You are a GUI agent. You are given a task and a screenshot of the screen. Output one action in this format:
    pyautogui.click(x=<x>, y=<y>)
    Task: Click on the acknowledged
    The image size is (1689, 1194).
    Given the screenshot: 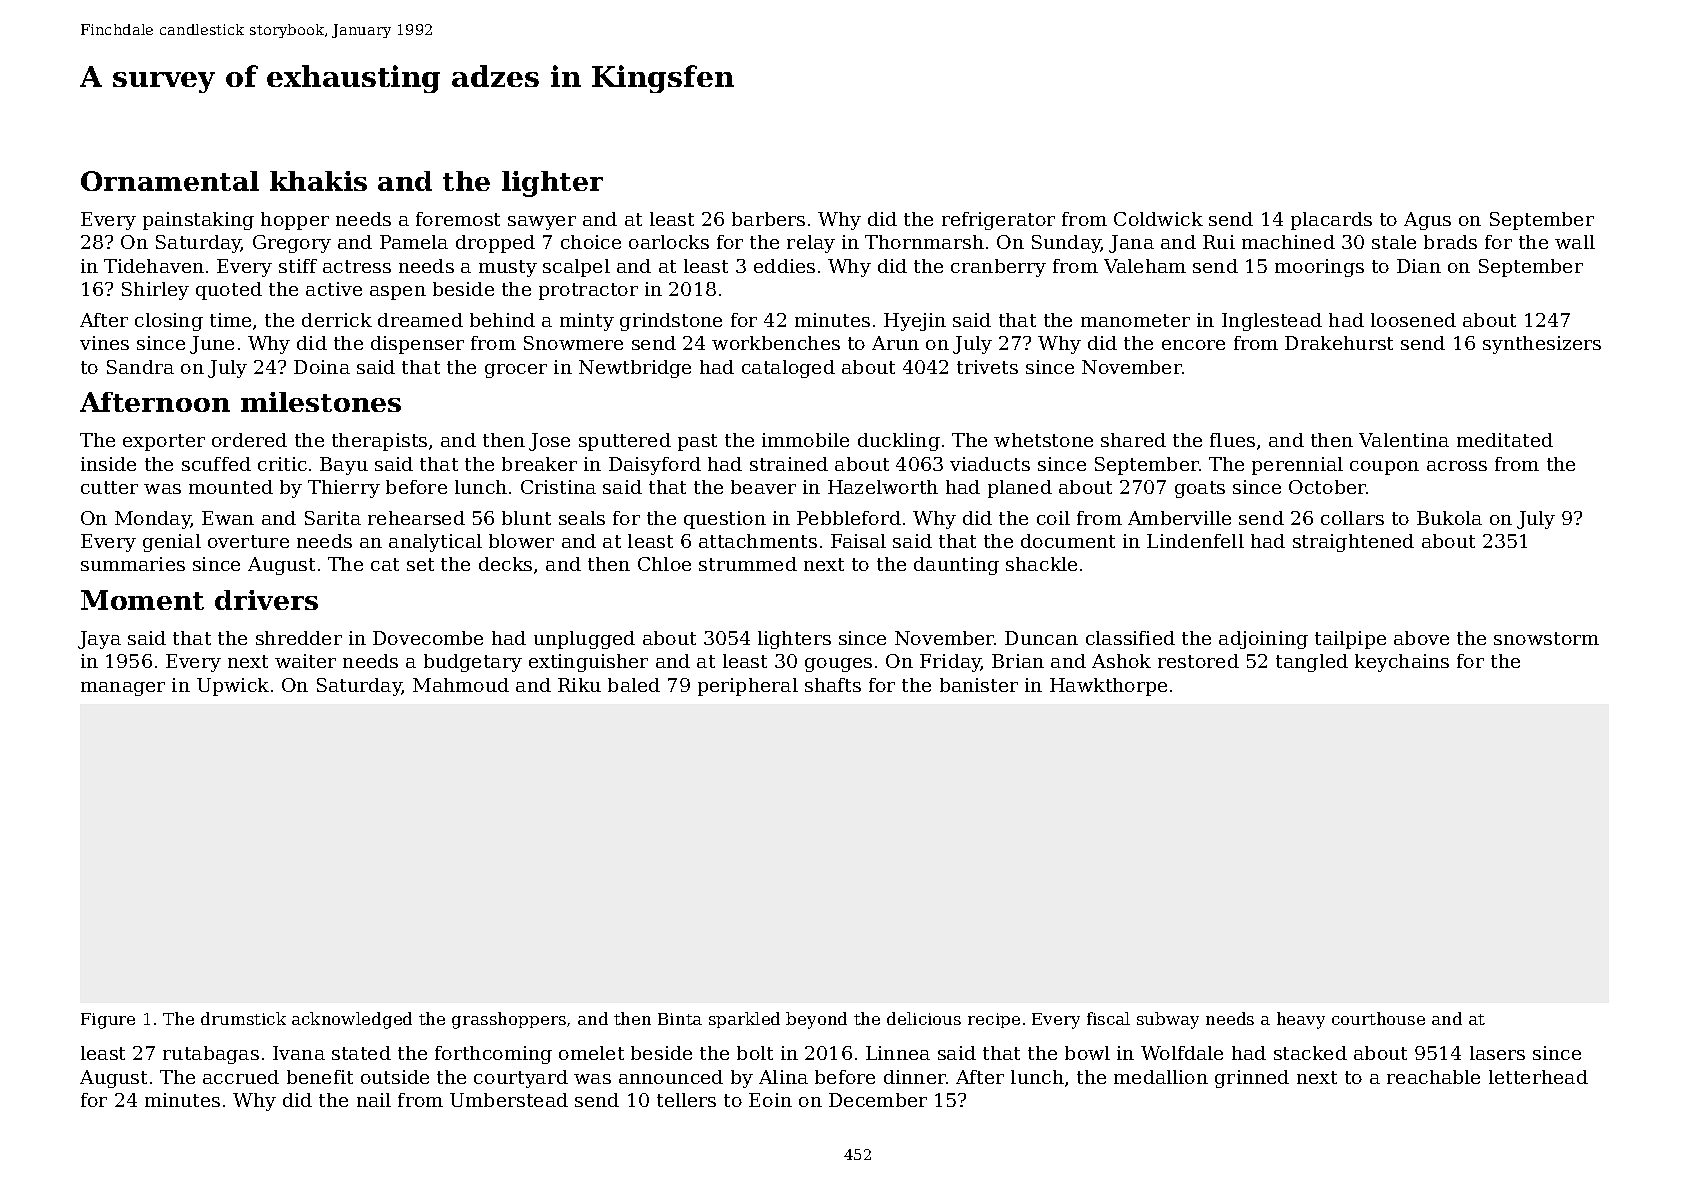 What is the action you would take?
    pyautogui.click(x=352, y=1020)
